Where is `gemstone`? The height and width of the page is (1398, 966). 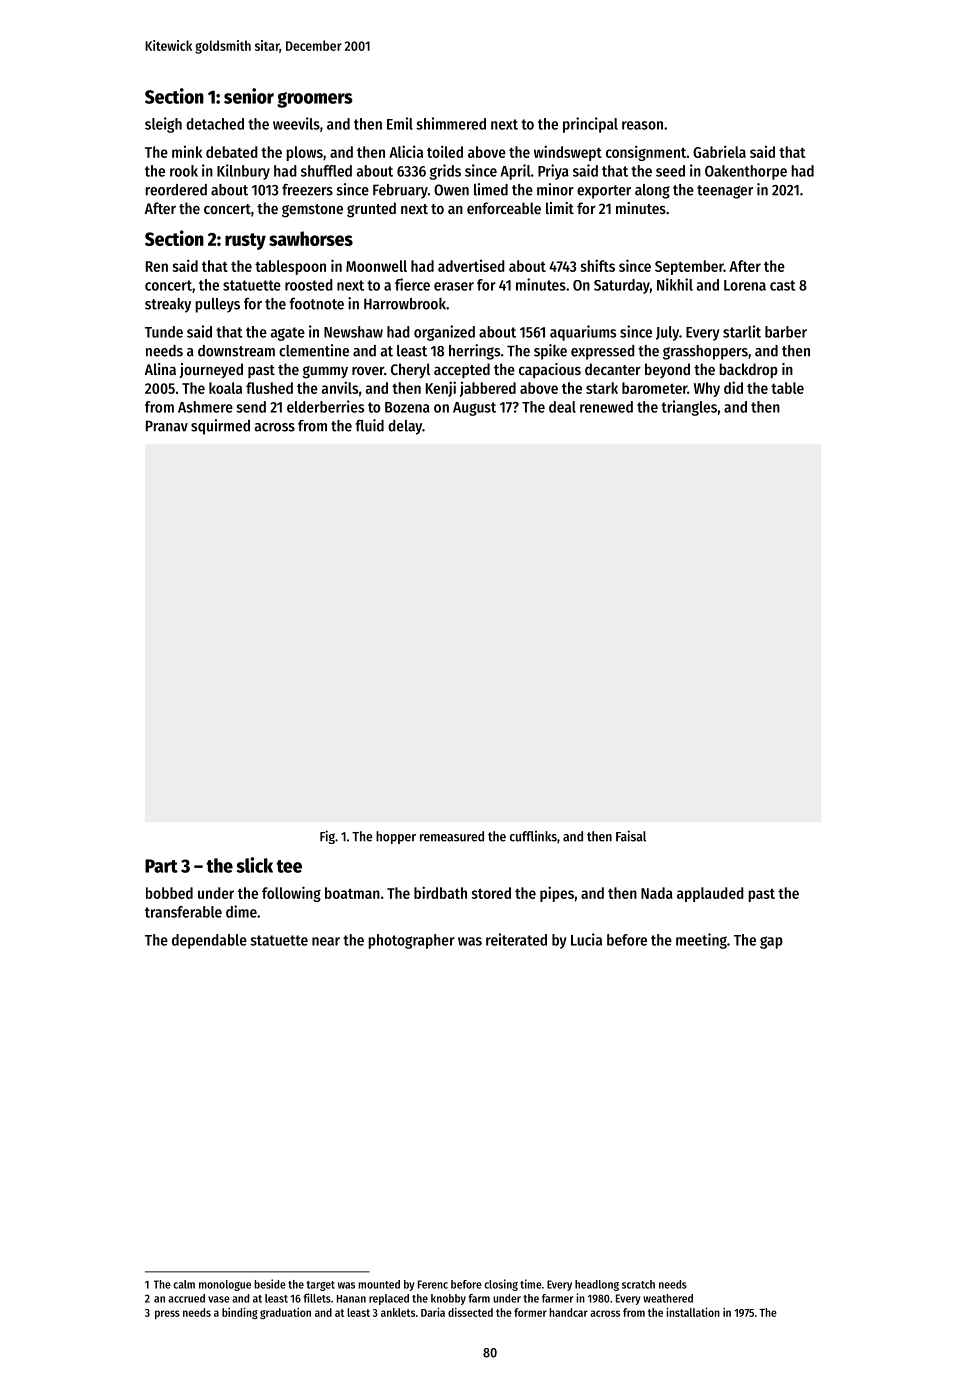 gemstone is located at coordinates (312, 211).
